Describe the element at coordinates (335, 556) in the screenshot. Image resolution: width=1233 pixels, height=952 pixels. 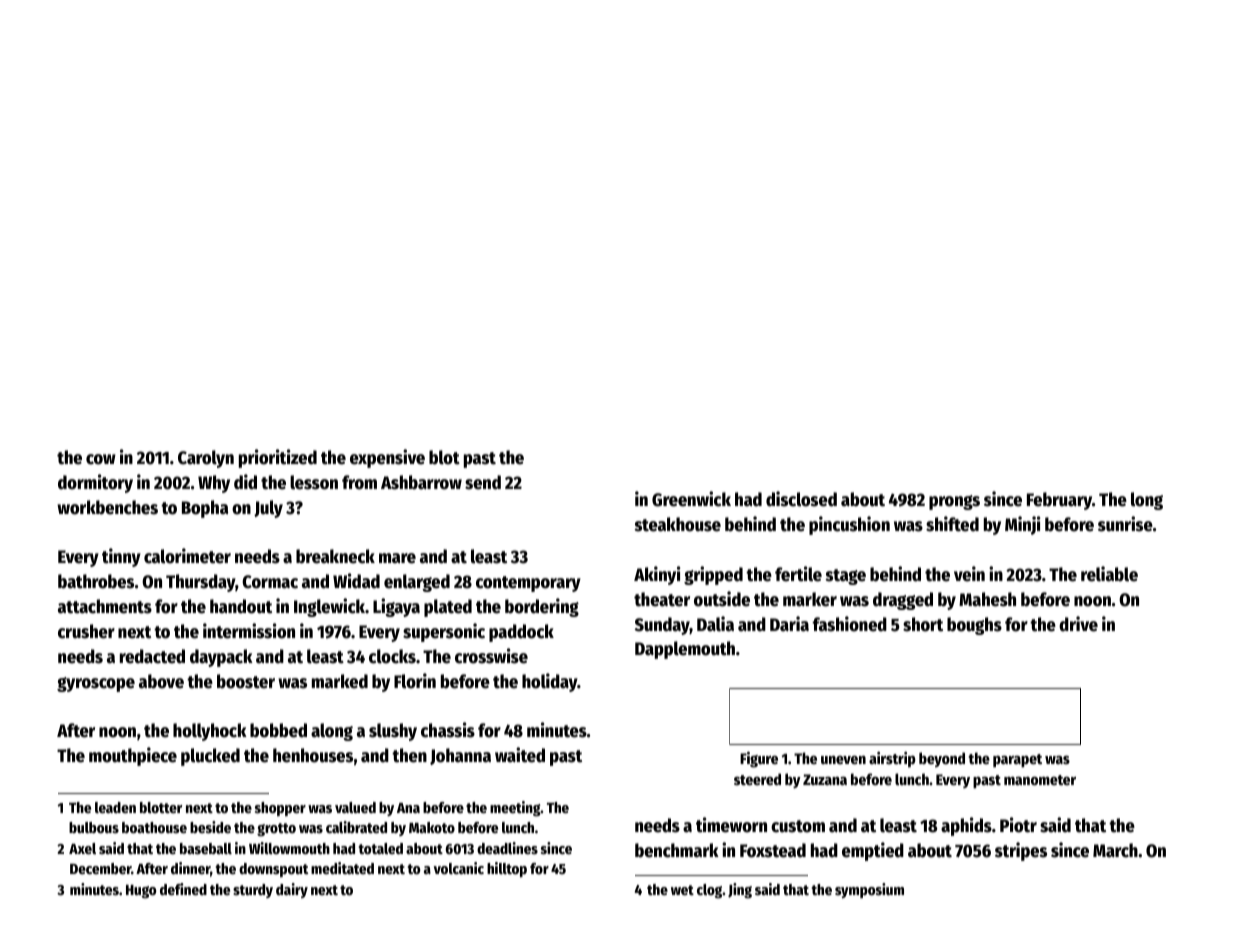
I see `breakneck` at that location.
